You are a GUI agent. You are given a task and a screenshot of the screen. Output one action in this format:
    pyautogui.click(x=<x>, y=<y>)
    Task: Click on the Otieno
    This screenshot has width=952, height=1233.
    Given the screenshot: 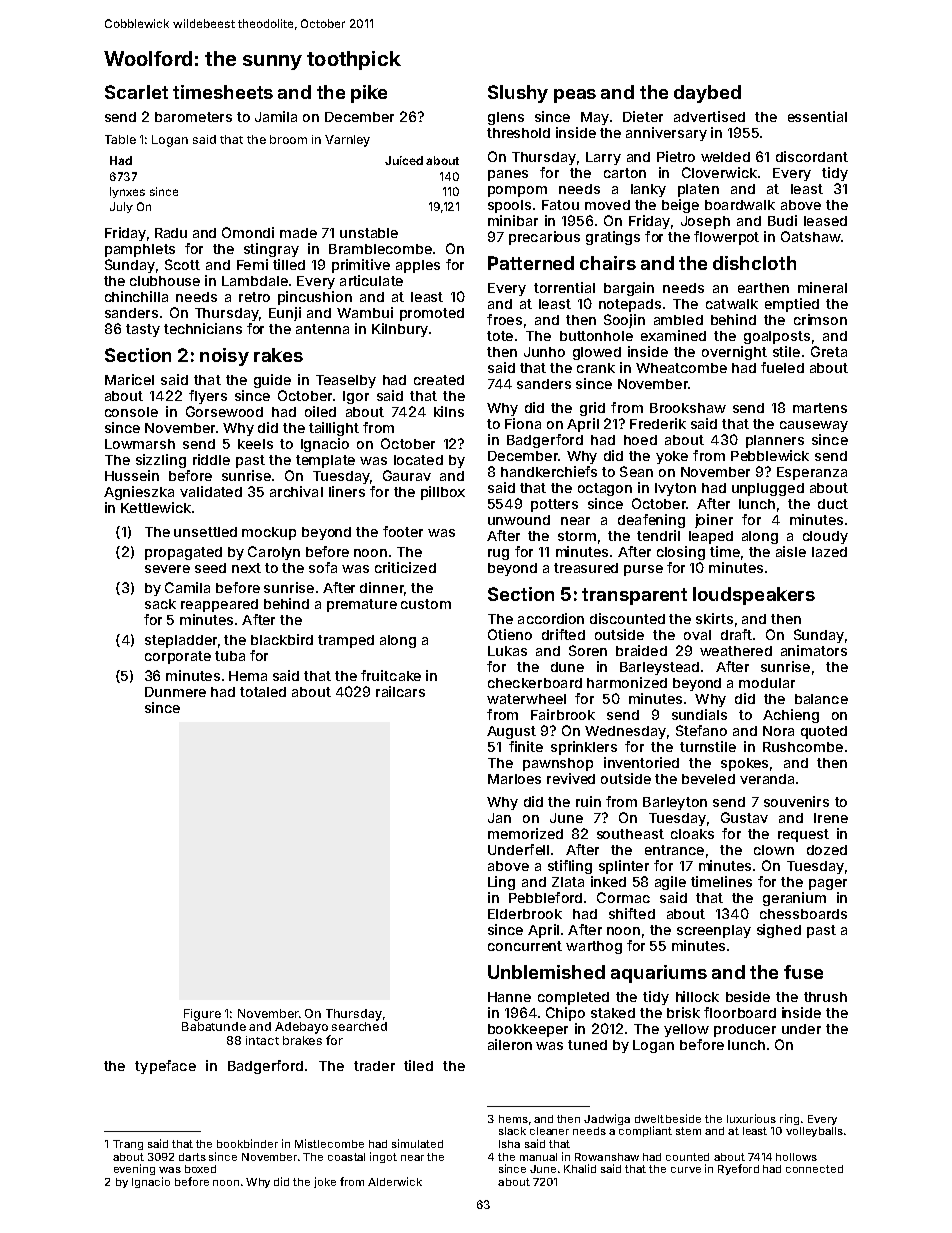 What is the action you would take?
    pyautogui.click(x=510, y=634)
